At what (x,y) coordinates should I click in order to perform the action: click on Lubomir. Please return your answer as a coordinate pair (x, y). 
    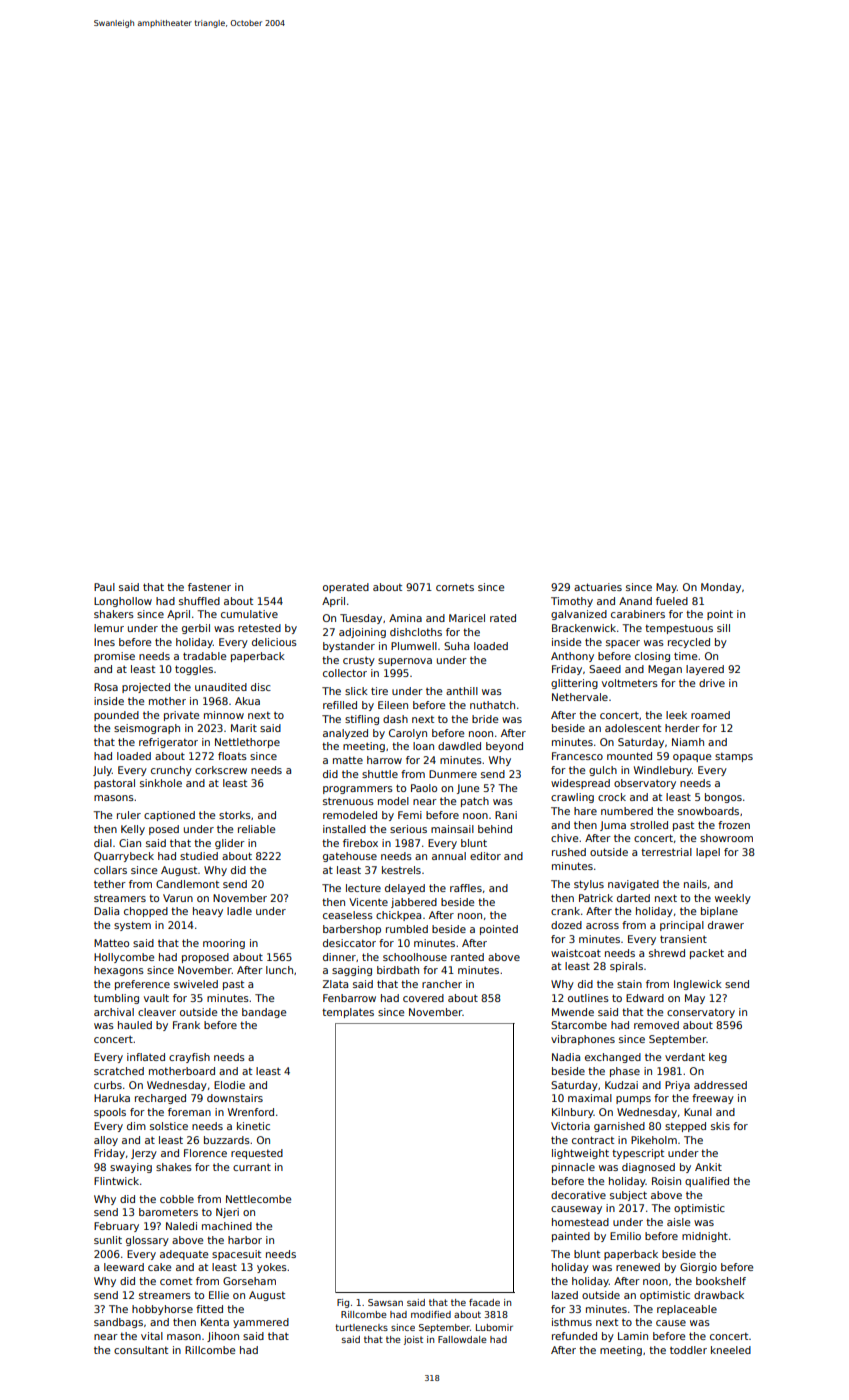
    Looking at the image, I should click on (494, 1327).
